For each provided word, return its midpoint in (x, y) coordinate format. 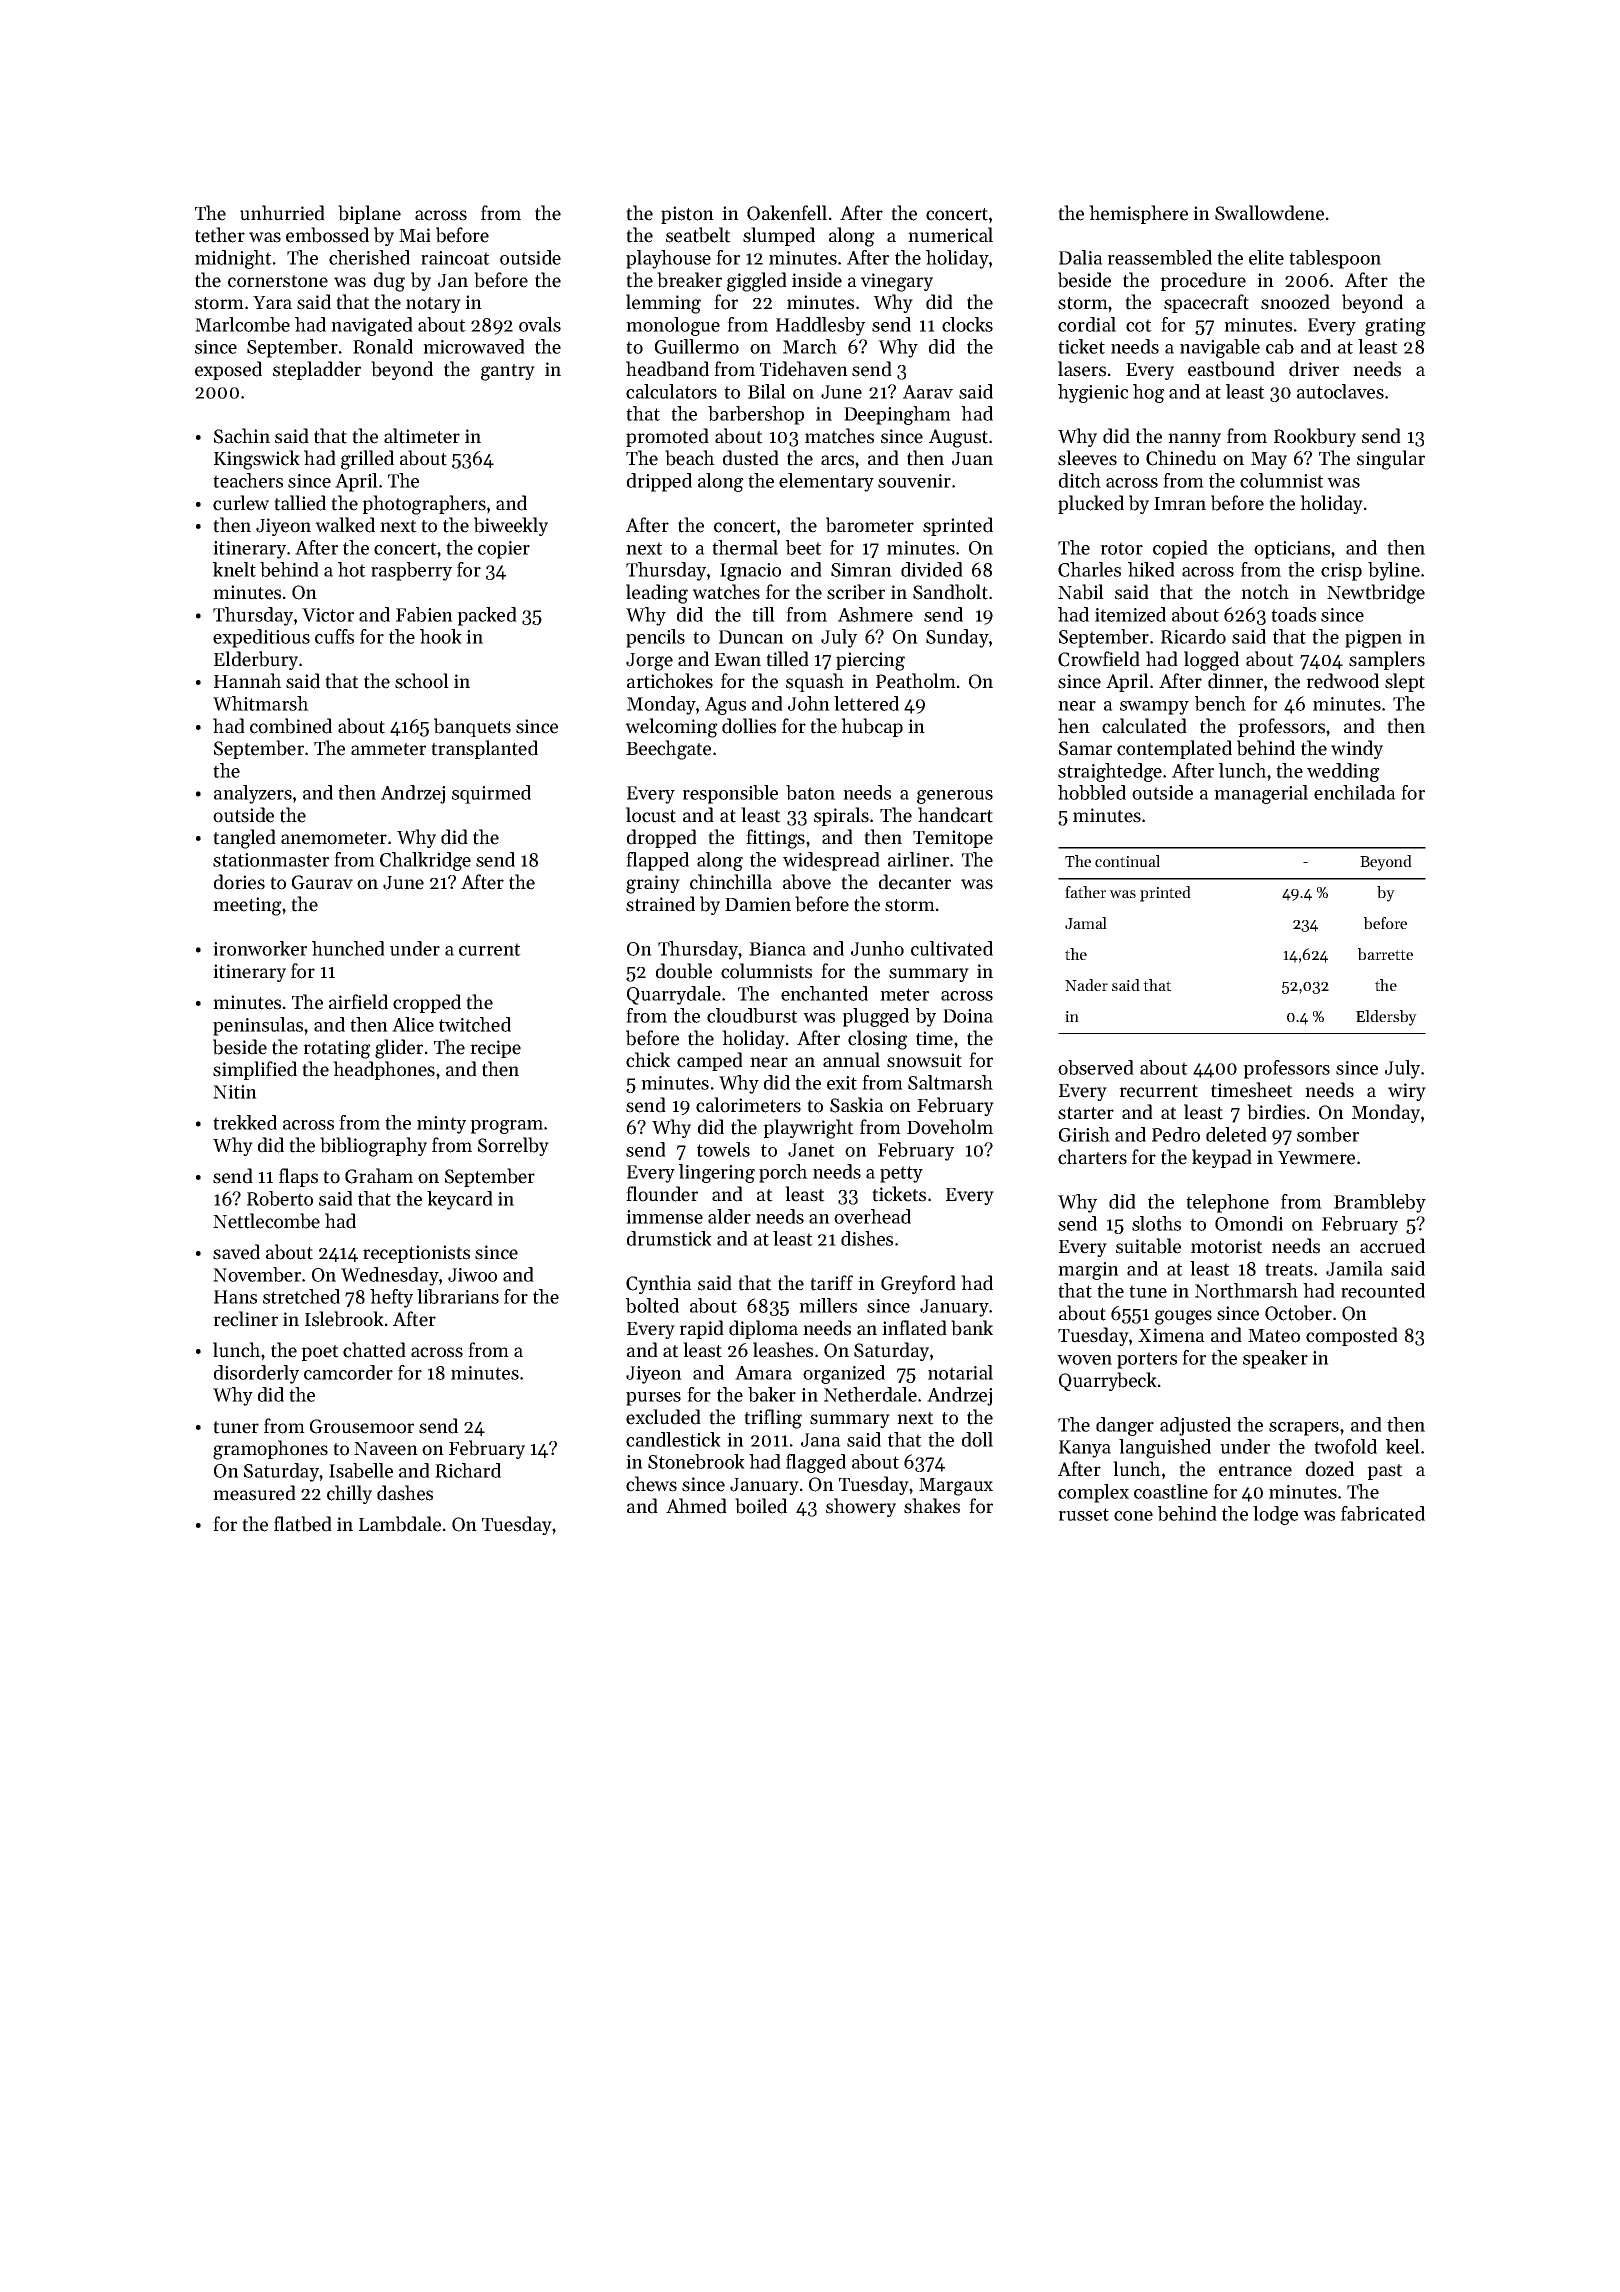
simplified (255, 1070)
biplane (369, 214)
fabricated (1383, 1513)
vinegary (896, 282)
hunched (348, 948)
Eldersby (1386, 1018)
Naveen (386, 1449)
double (684, 971)
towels (723, 1149)
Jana (821, 1440)
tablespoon (1335, 259)
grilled (367, 460)
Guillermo (697, 346)
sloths (1156, 1223)
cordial (1087, 324)
